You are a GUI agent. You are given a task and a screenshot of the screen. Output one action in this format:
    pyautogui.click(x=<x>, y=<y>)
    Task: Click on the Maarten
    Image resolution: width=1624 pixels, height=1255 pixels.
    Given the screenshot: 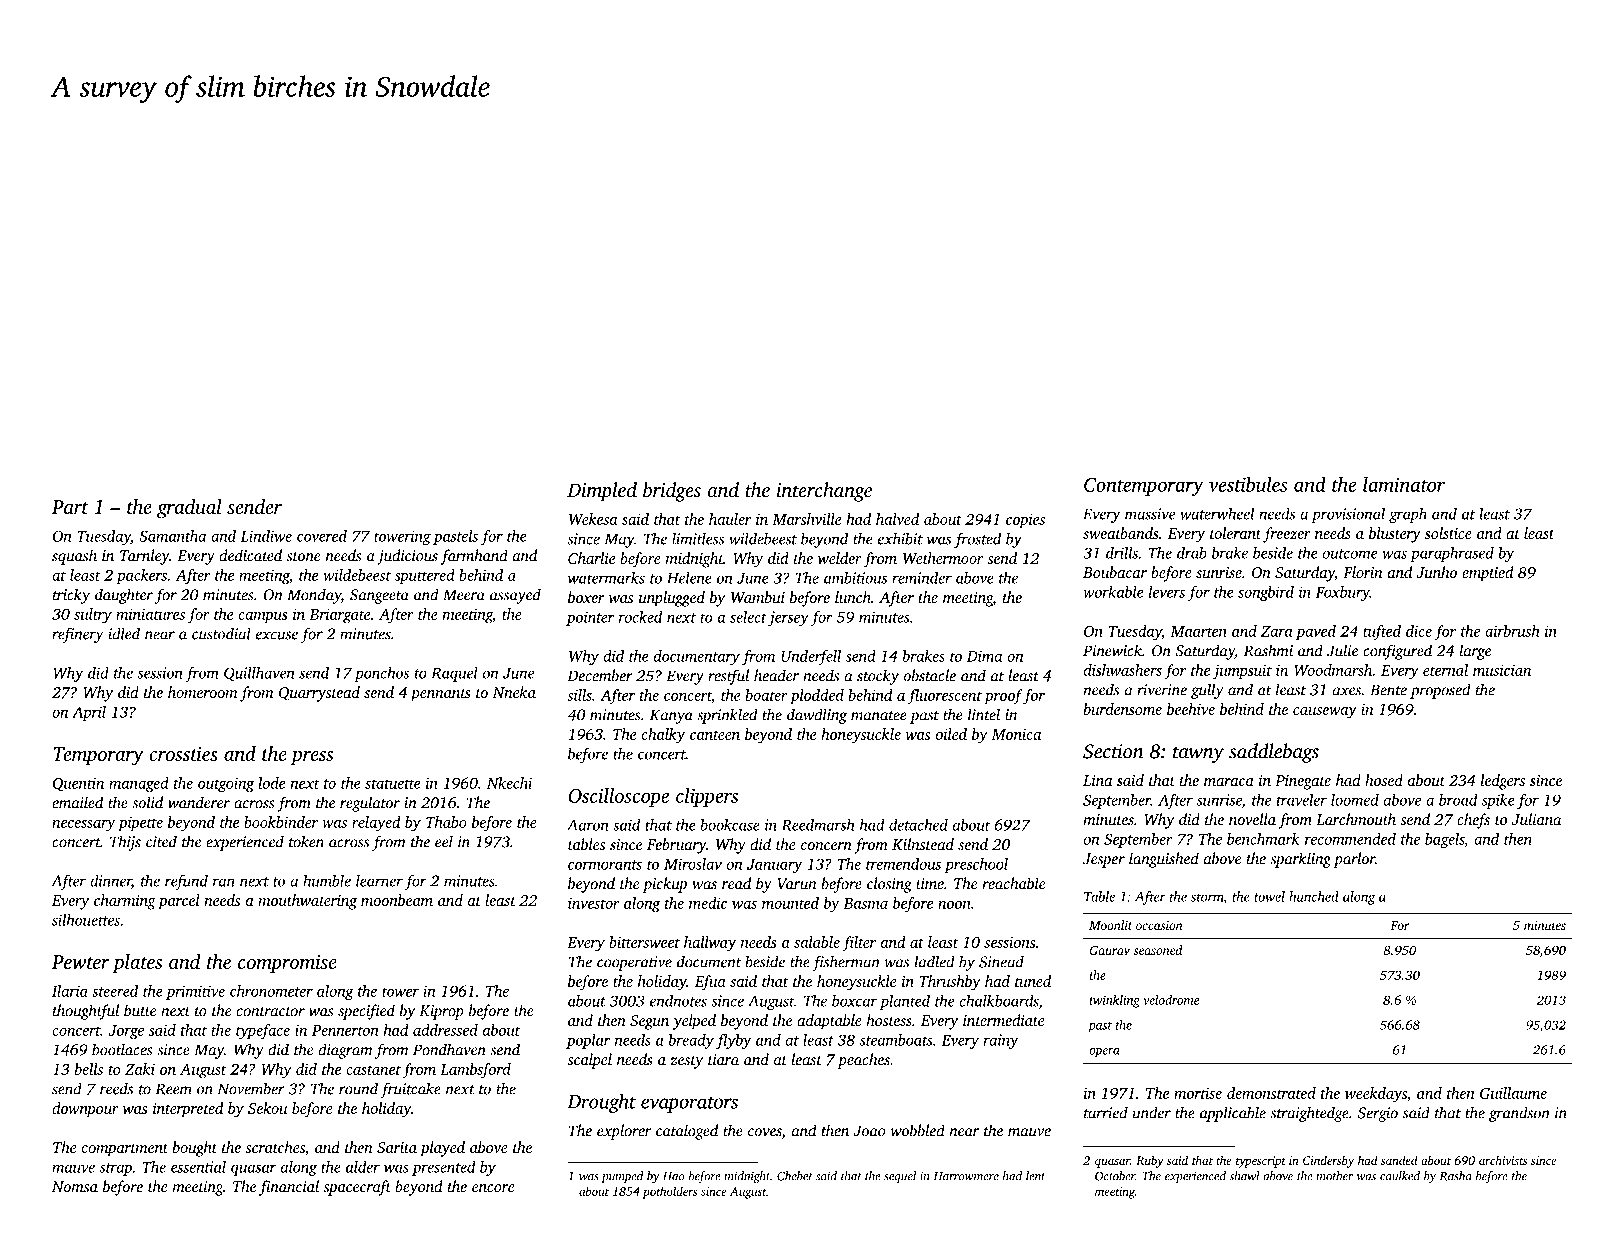 What is the action you would take?
    pyautogui.click(x=1198, y=631)
